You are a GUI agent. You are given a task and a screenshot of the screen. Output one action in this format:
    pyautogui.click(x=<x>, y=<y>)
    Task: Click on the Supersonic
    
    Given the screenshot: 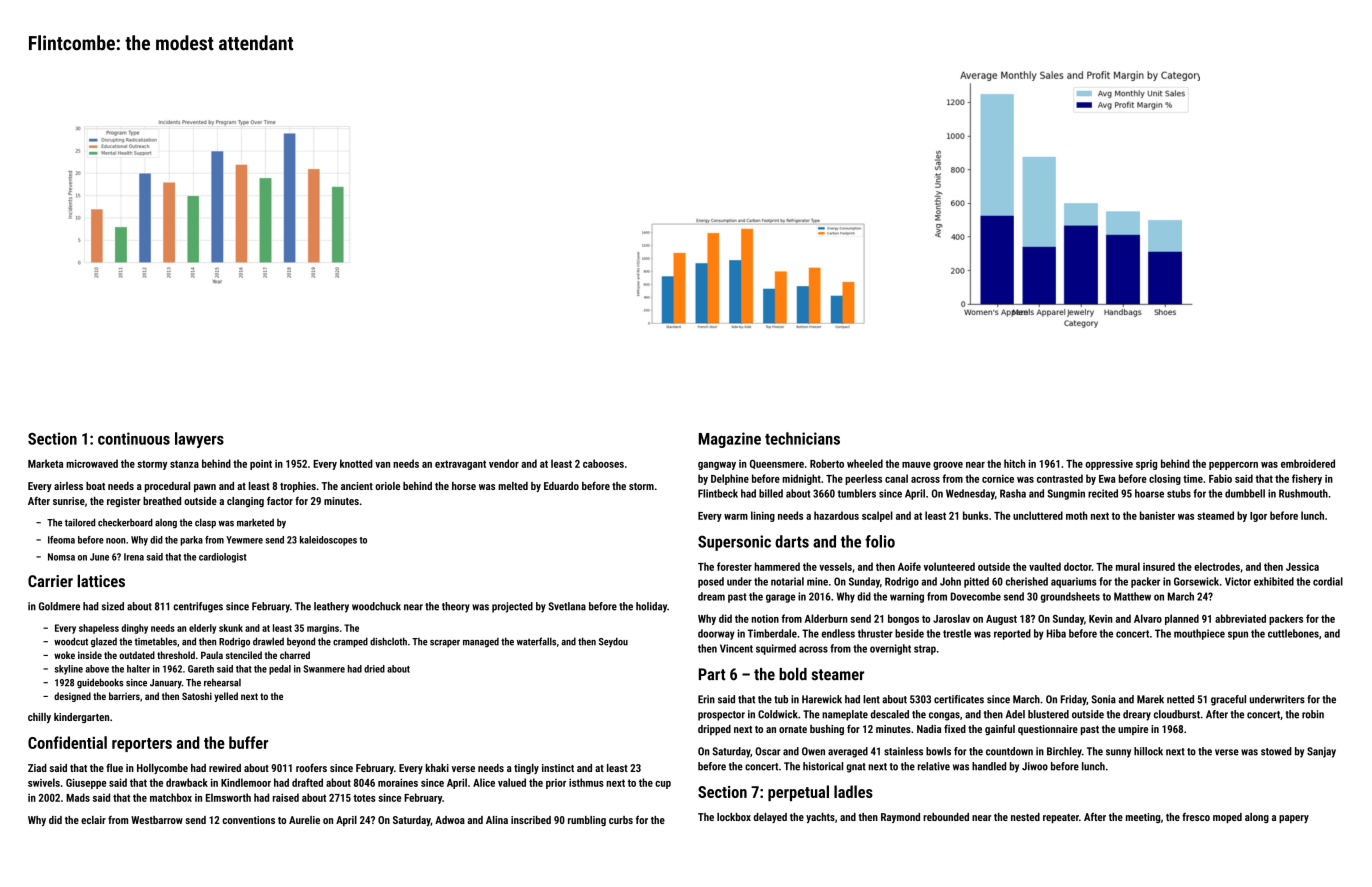 What is the action you would take?
    pyautogui.click(x=734, y=543)
